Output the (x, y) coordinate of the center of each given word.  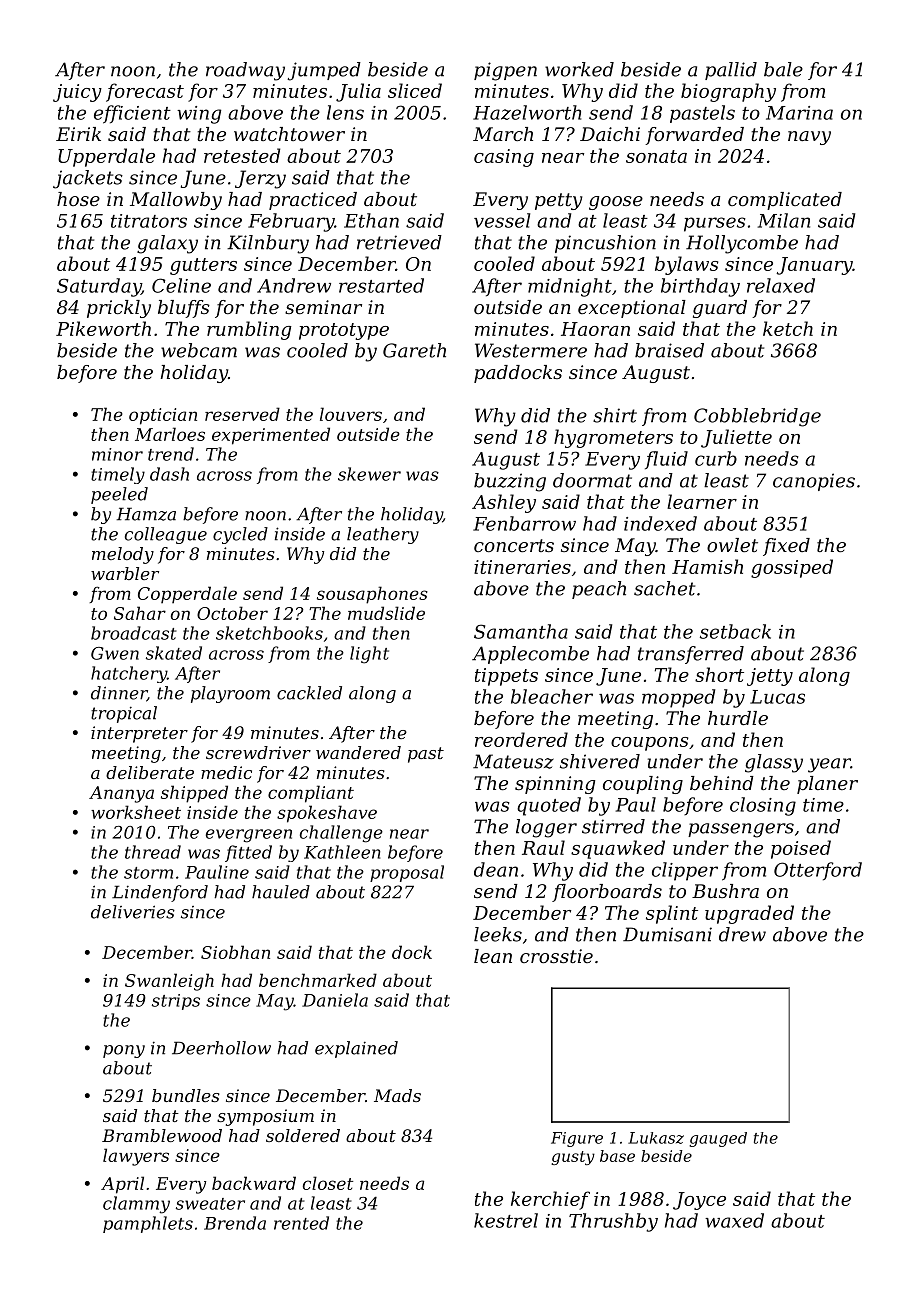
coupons (649, 744)
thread (153, 852)
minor (117, 454)
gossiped (792, 568)
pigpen (505, 71)
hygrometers (613, 438)
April (122, 1185)
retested (242, 155)
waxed (734, 1220)
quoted (549, 806)
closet (328, 1183)
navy (809, 138)
